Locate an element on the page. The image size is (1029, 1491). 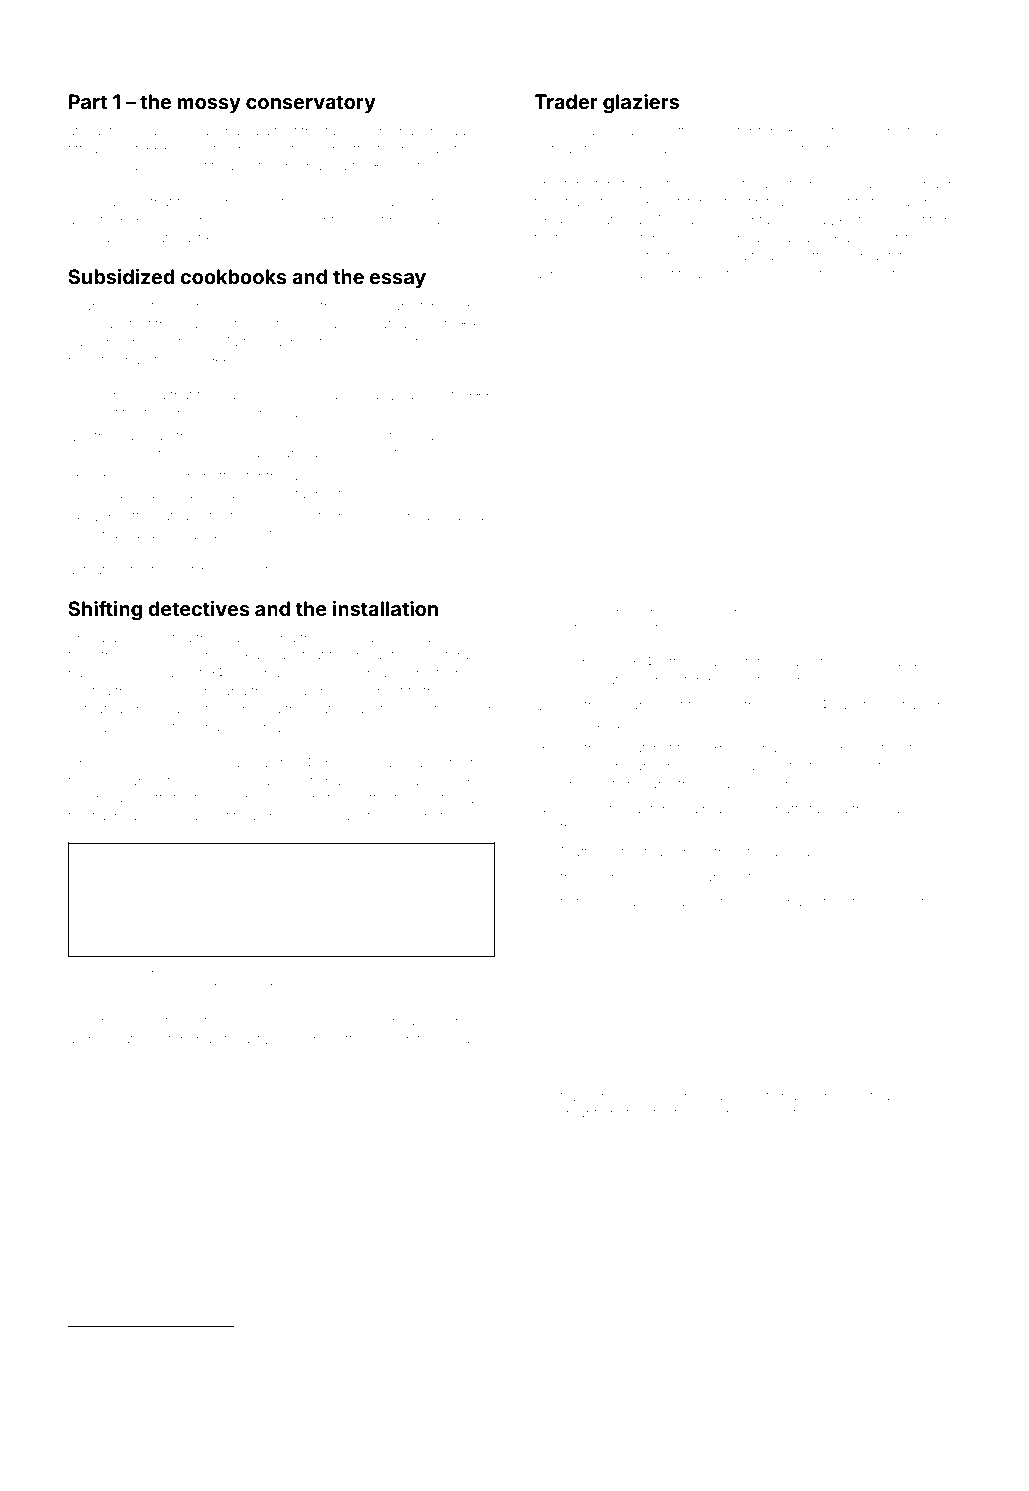
mumbled is located at coordinates (613, 274).
